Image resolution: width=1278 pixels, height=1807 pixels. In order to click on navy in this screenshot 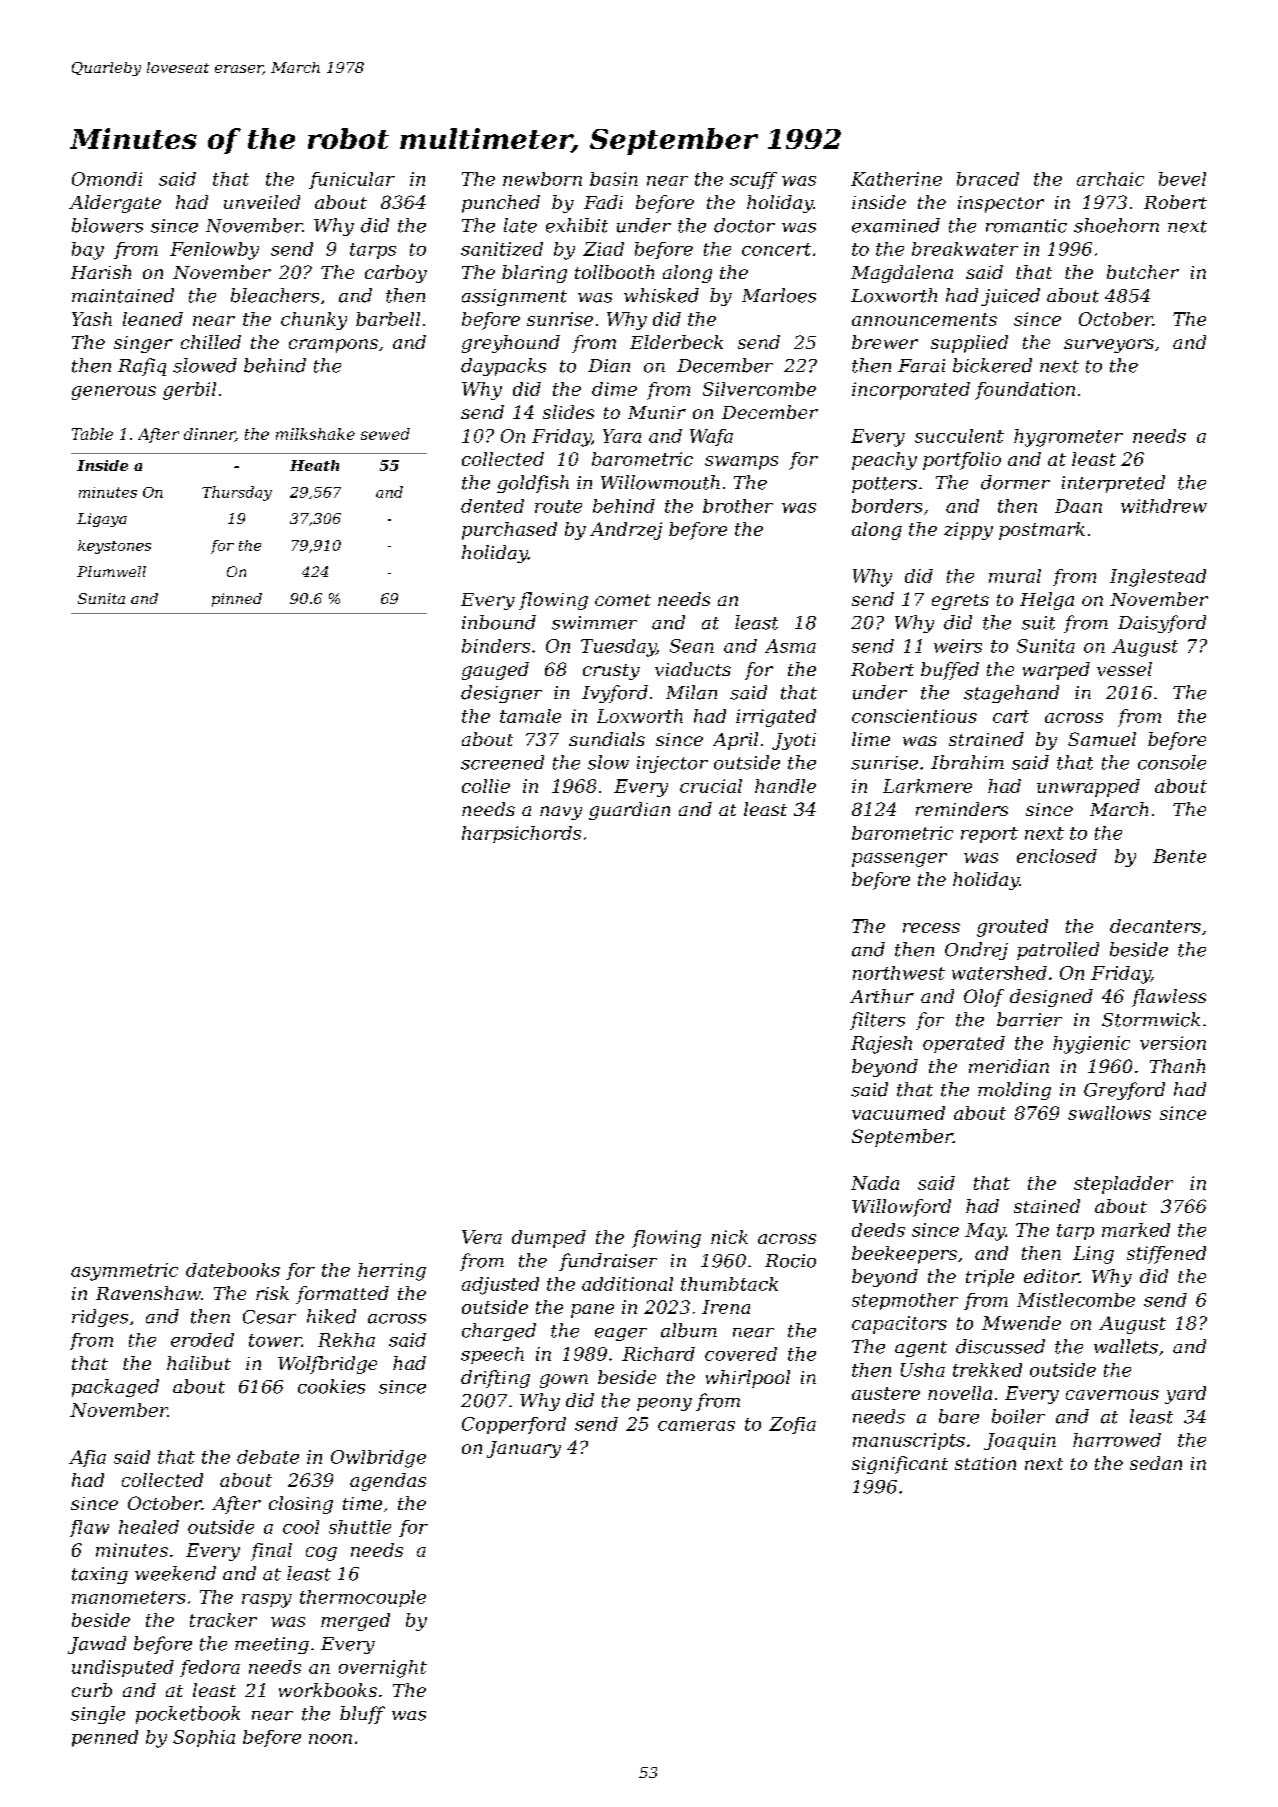, I will do `click(561, 813)`.
